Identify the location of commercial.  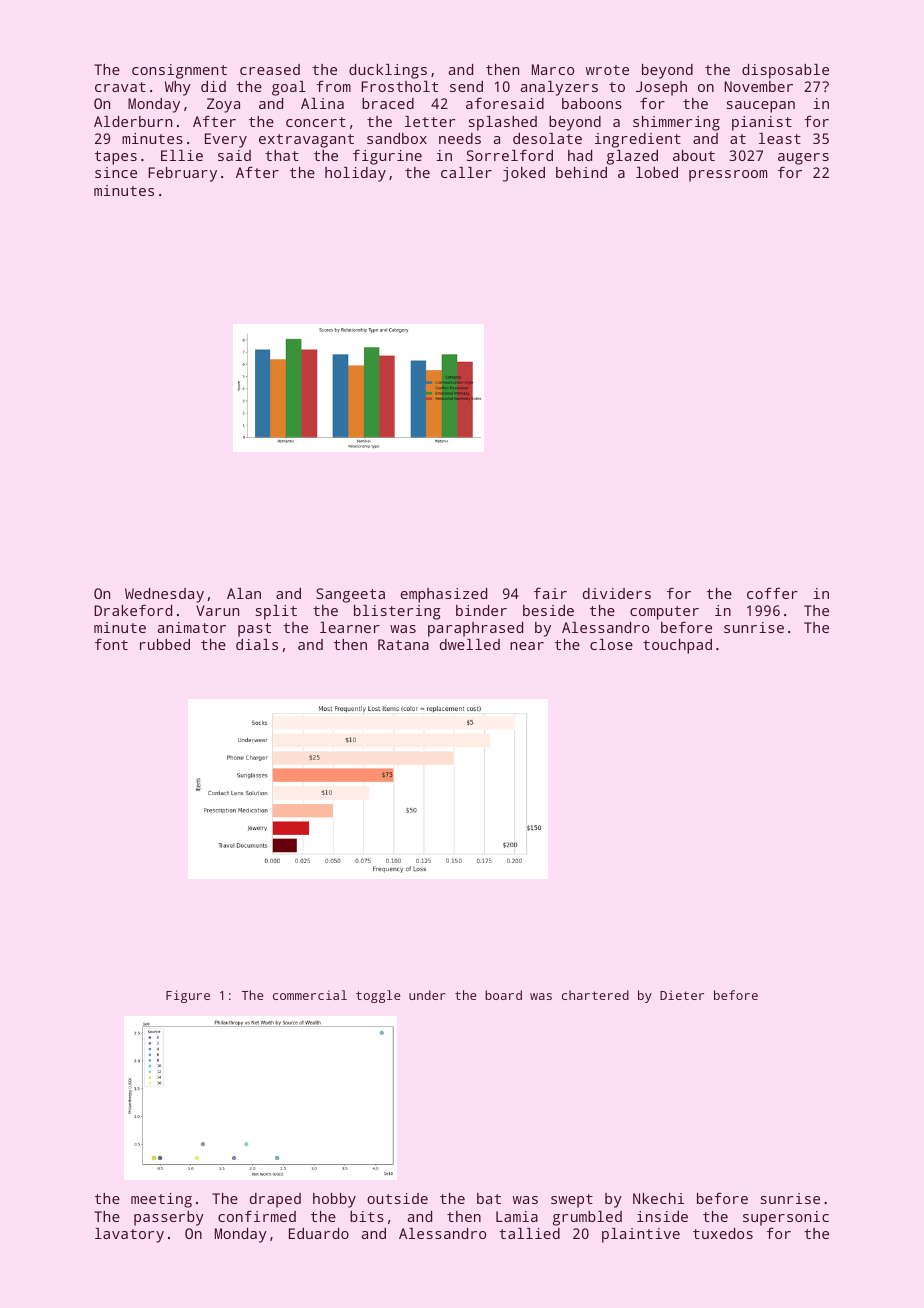
(310, 995).
